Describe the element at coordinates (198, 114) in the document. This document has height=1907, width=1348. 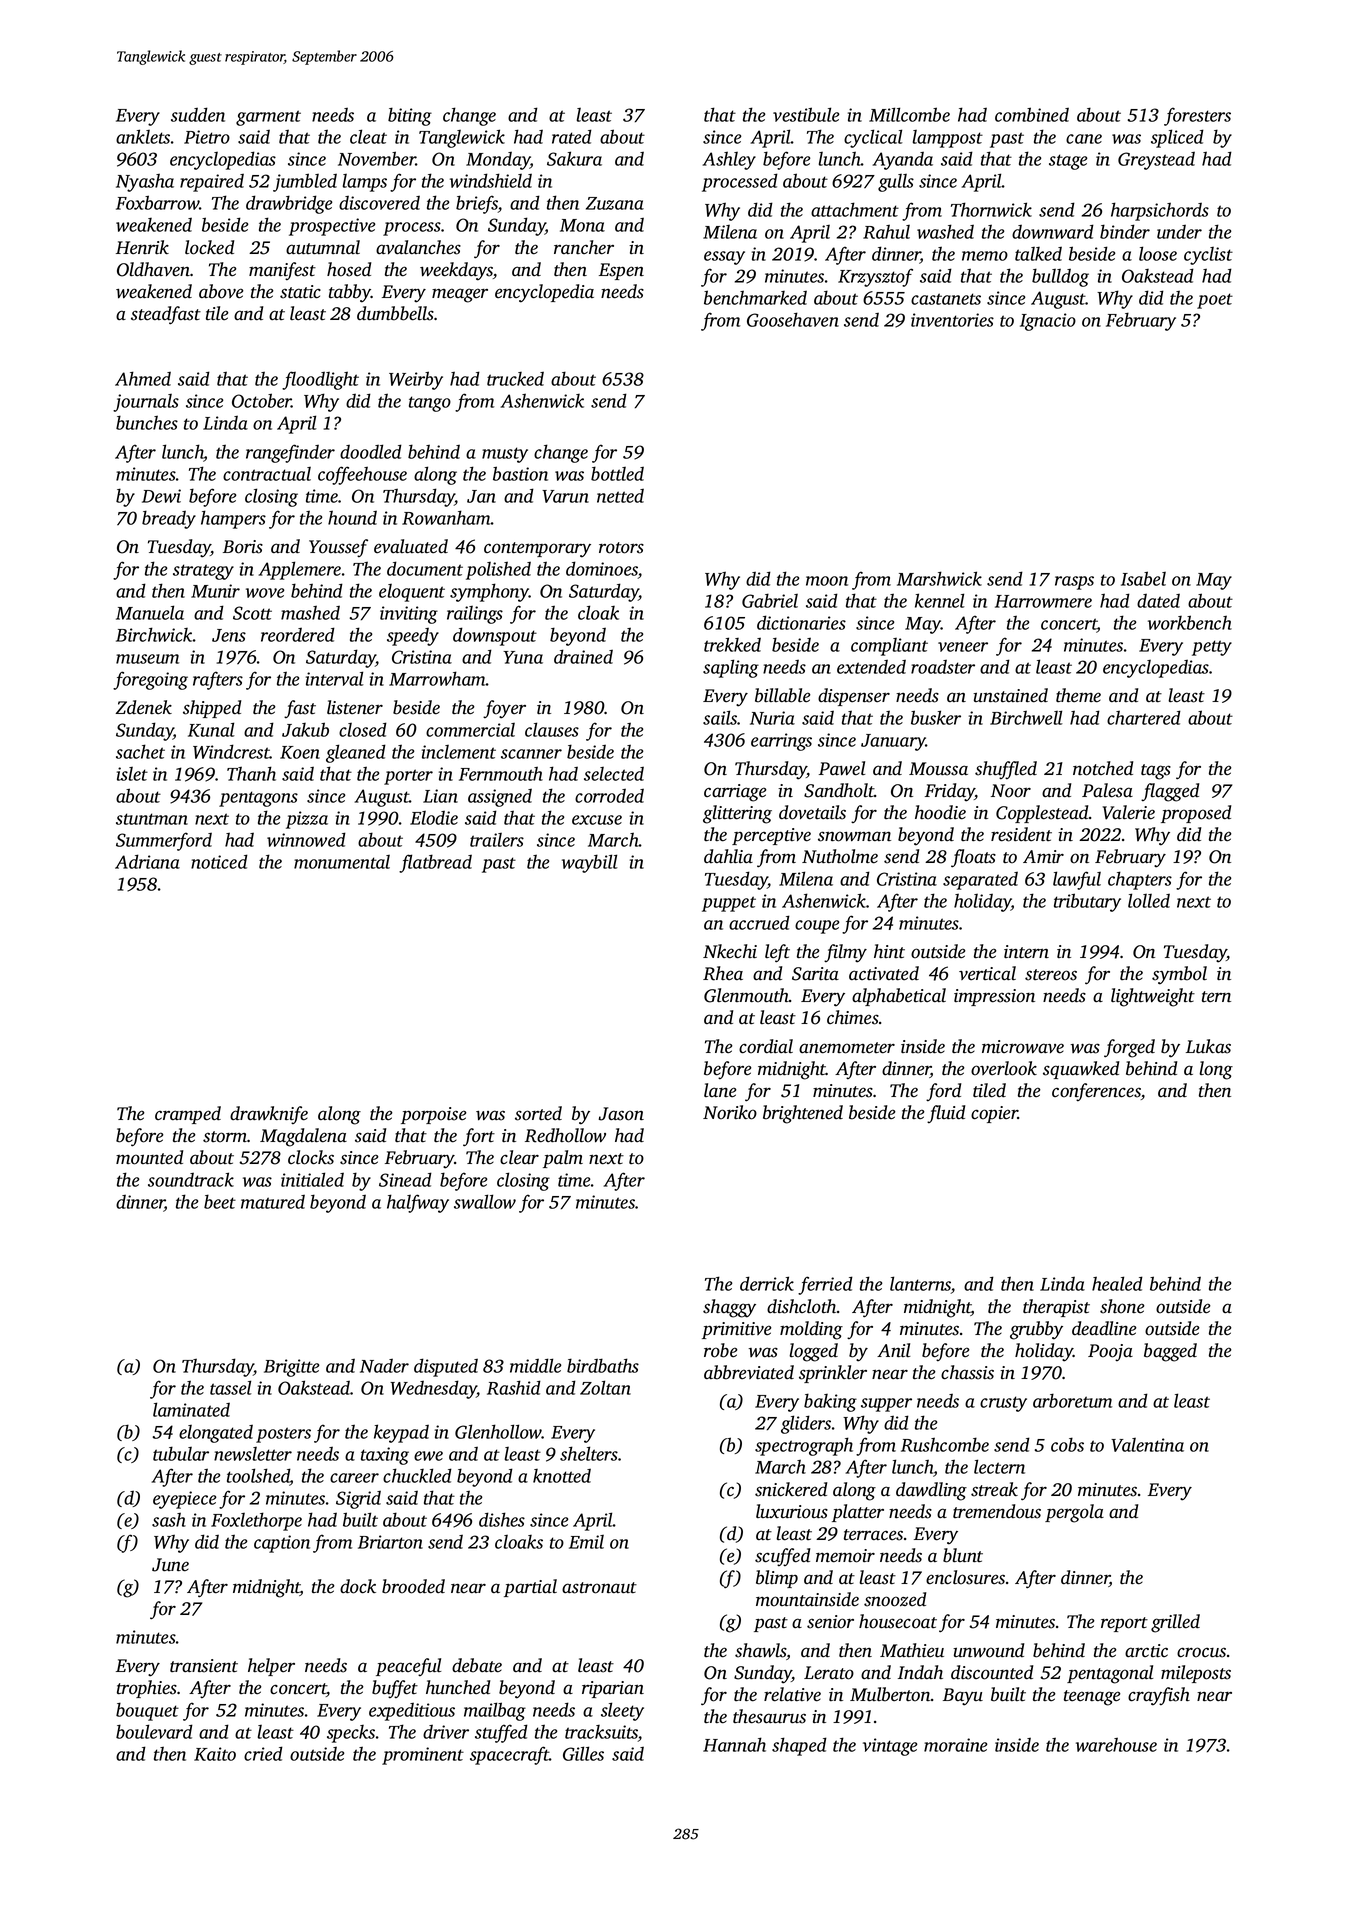
I see `sudden` at that location.
